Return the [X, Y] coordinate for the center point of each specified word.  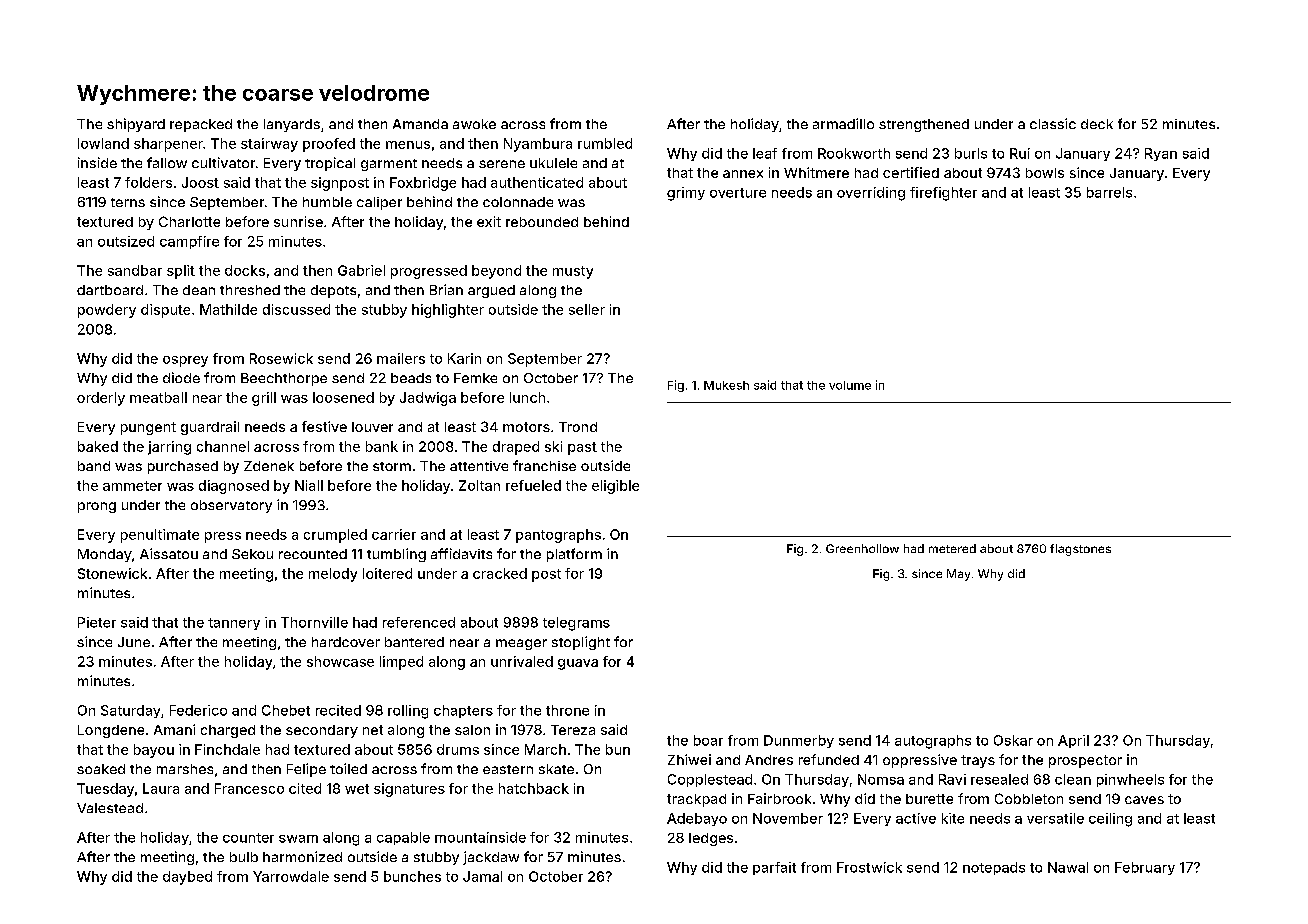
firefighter [943, 194]
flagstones [1080, 550]
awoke [474, 124]
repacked [201, 125]
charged [228, 731]
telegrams [576, 624]
